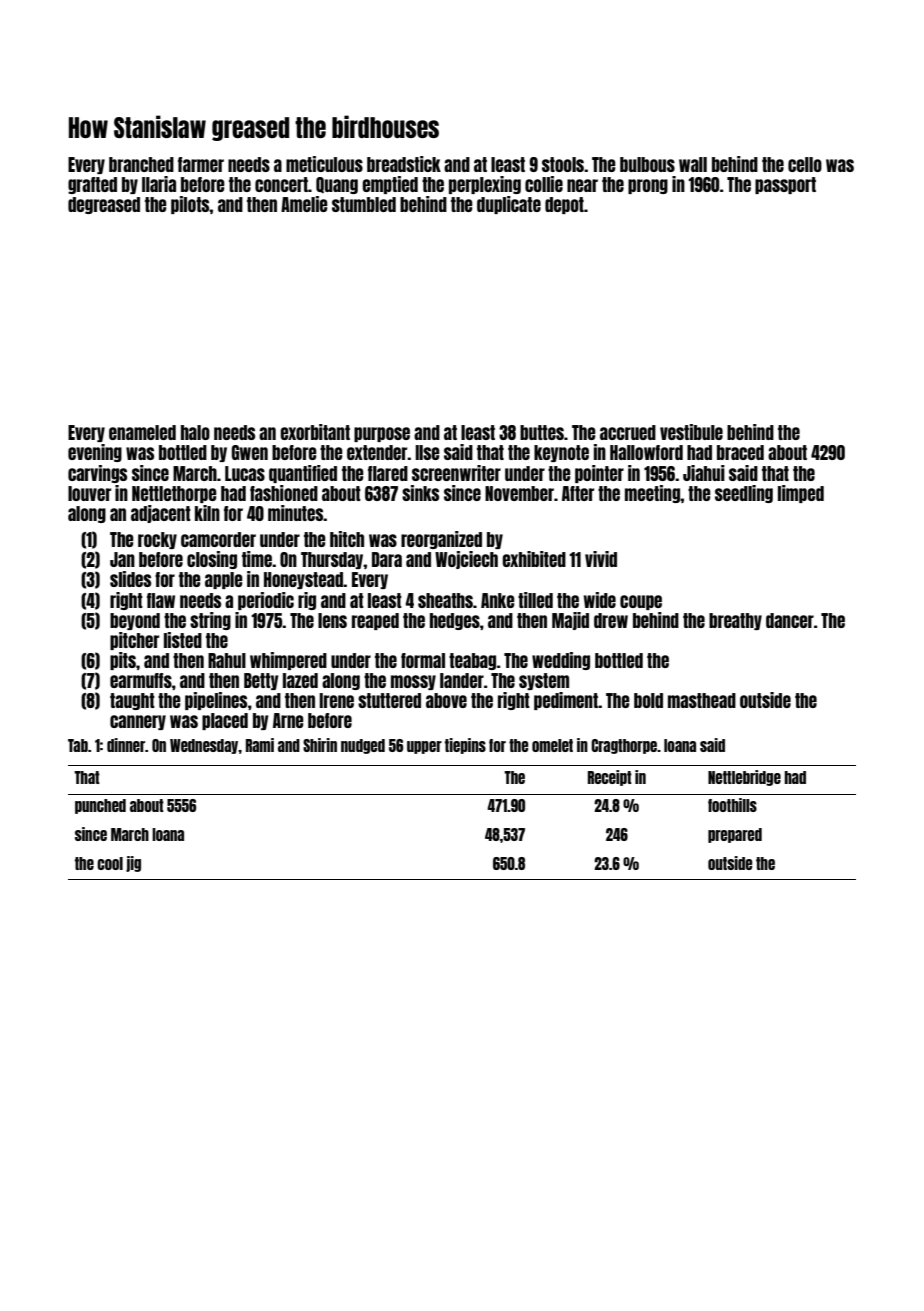  I want to click on purpose, so click(382, 434).
